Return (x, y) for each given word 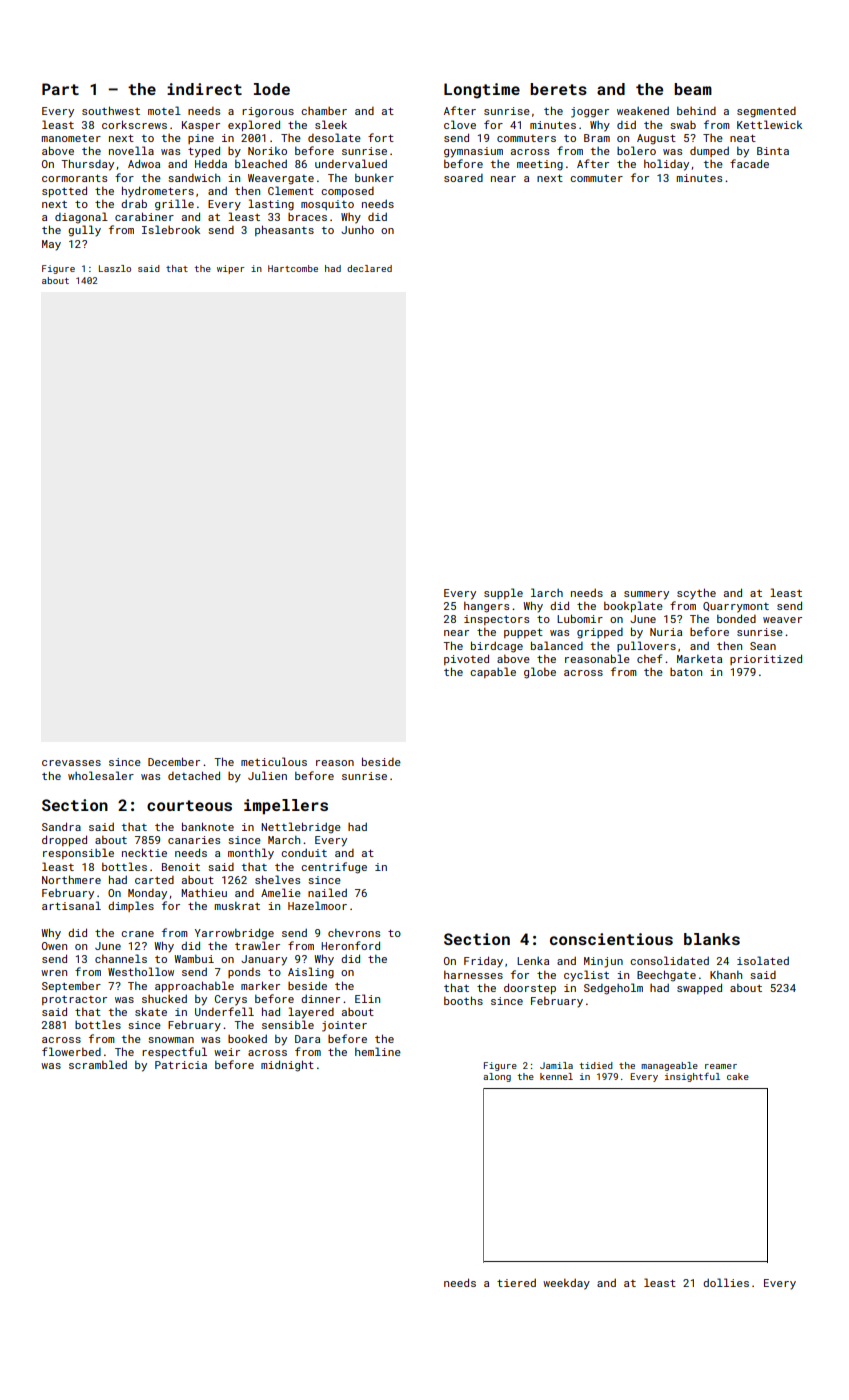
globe (540, 673)
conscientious (611, 939)
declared (369, 268)
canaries (194, 840)
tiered (516, 1283)
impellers (286, 807)
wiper (230, 269)
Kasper (201, 126)
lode (272, 89)
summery (646, 595)
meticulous (274, 761)
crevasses (71, 763)
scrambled (98, 1064)
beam (693, 89)
